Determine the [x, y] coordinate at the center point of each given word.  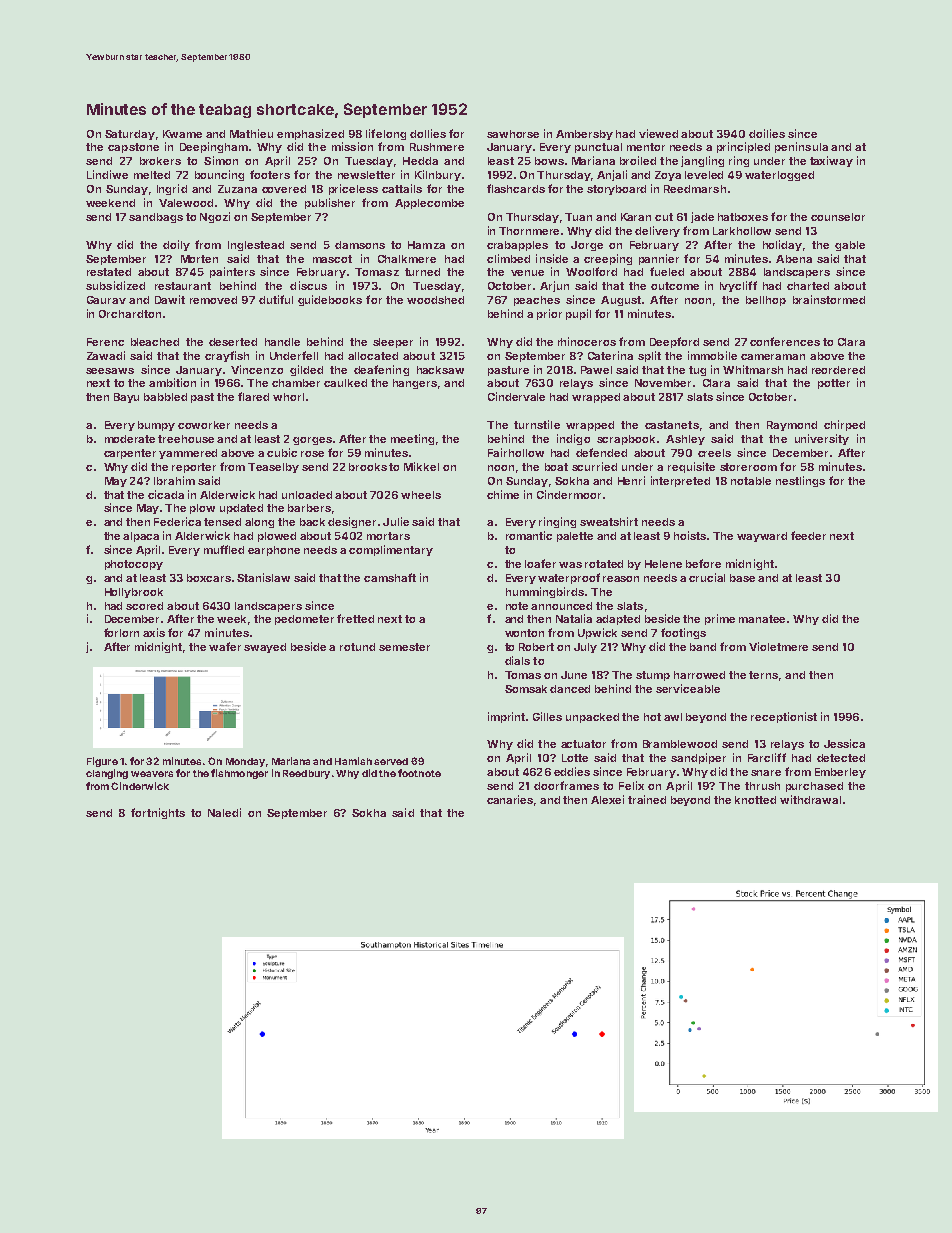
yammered [188, 454]
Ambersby [584, 135]
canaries [511, 800]
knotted [755, 800]
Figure [102, 762]
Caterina [610, 355]
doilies [767, 133]
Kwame [182, 134]
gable [850, 246]
